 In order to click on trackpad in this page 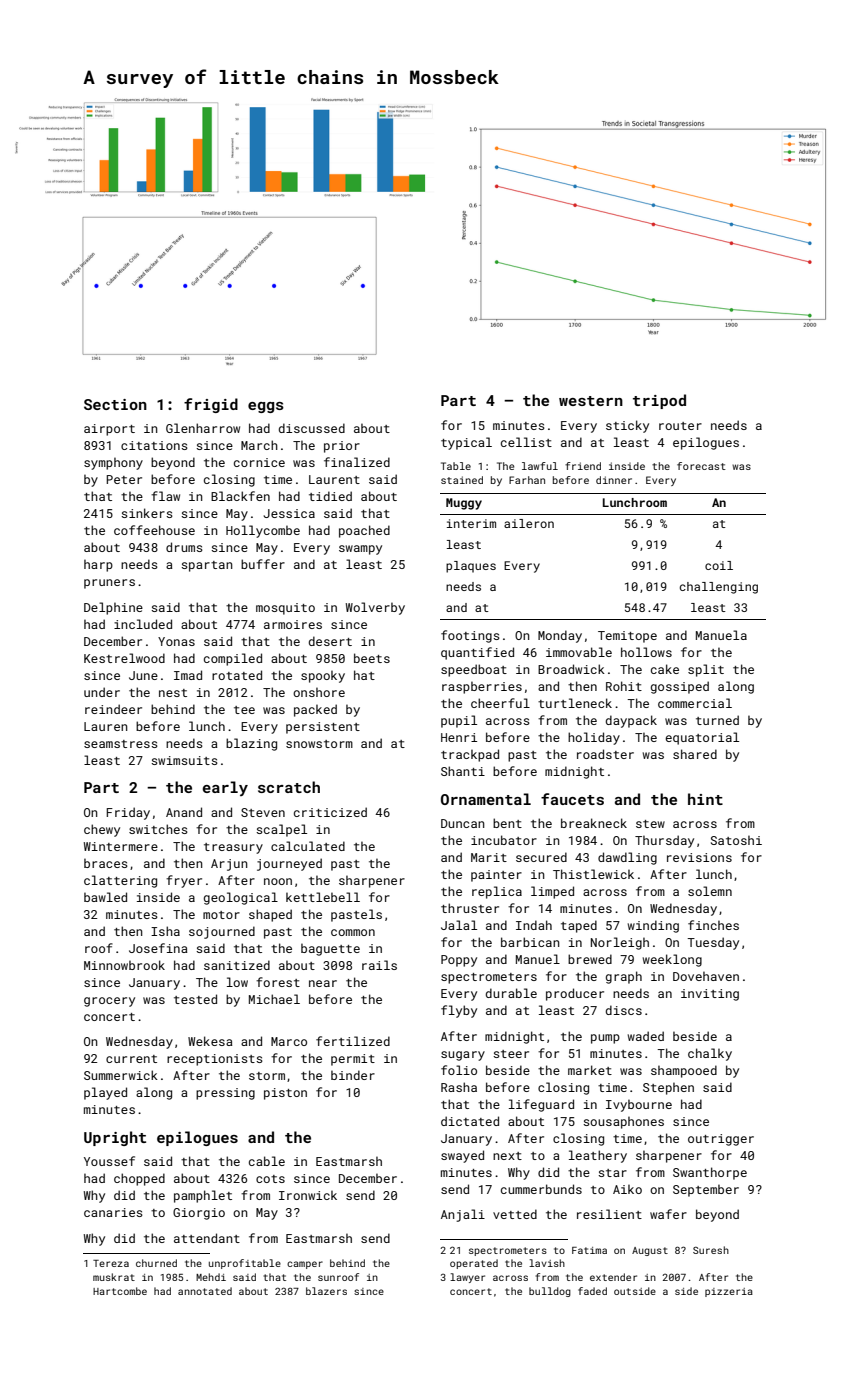, I will do `click(470, 755)`.
